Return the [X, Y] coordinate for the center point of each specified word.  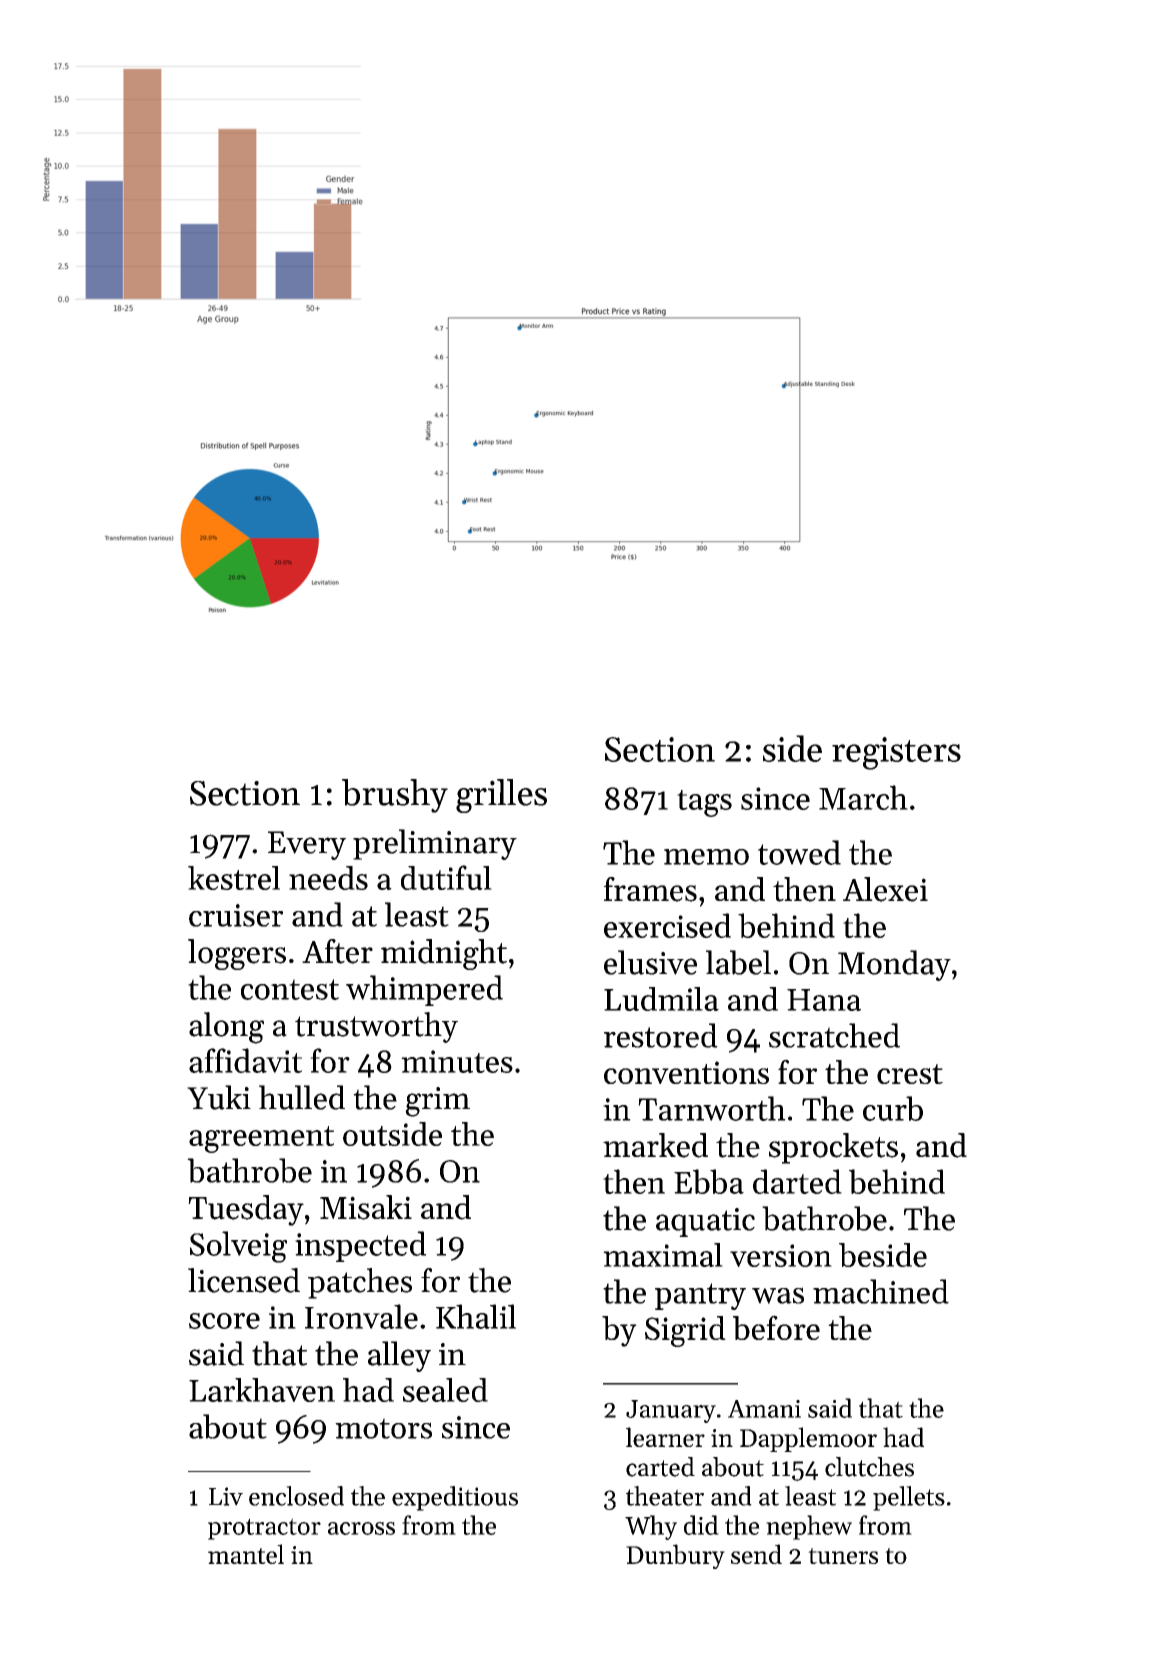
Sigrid [685, 1331]
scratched [834, 1035]
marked [655, 1145]
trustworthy [376, 1027]
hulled [302, 1097]
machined [881, 1291]
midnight [444, 954]
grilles [501, 796]
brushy [395, 796]
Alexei [885, 889]
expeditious [455, 1498]
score [224, 1321]
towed [799, 852]
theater [665, 1496]
